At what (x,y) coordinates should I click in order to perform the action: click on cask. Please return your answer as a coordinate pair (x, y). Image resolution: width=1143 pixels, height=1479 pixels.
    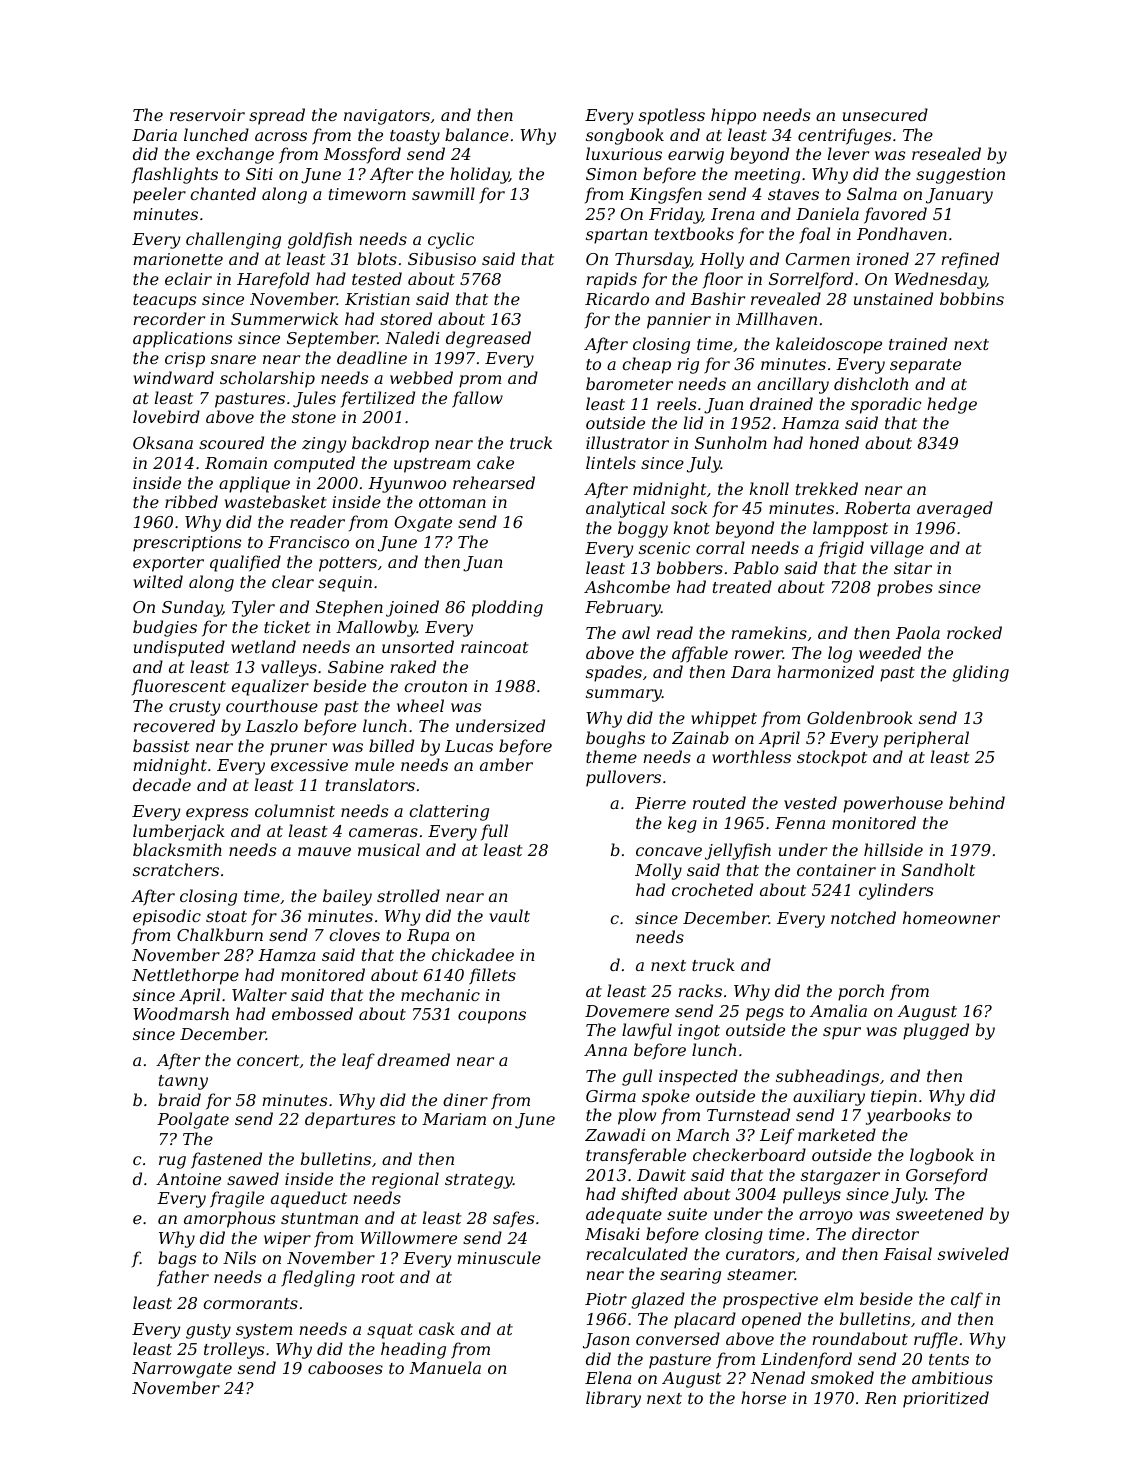
    Looking at the image, I should click on (437, 1328).
